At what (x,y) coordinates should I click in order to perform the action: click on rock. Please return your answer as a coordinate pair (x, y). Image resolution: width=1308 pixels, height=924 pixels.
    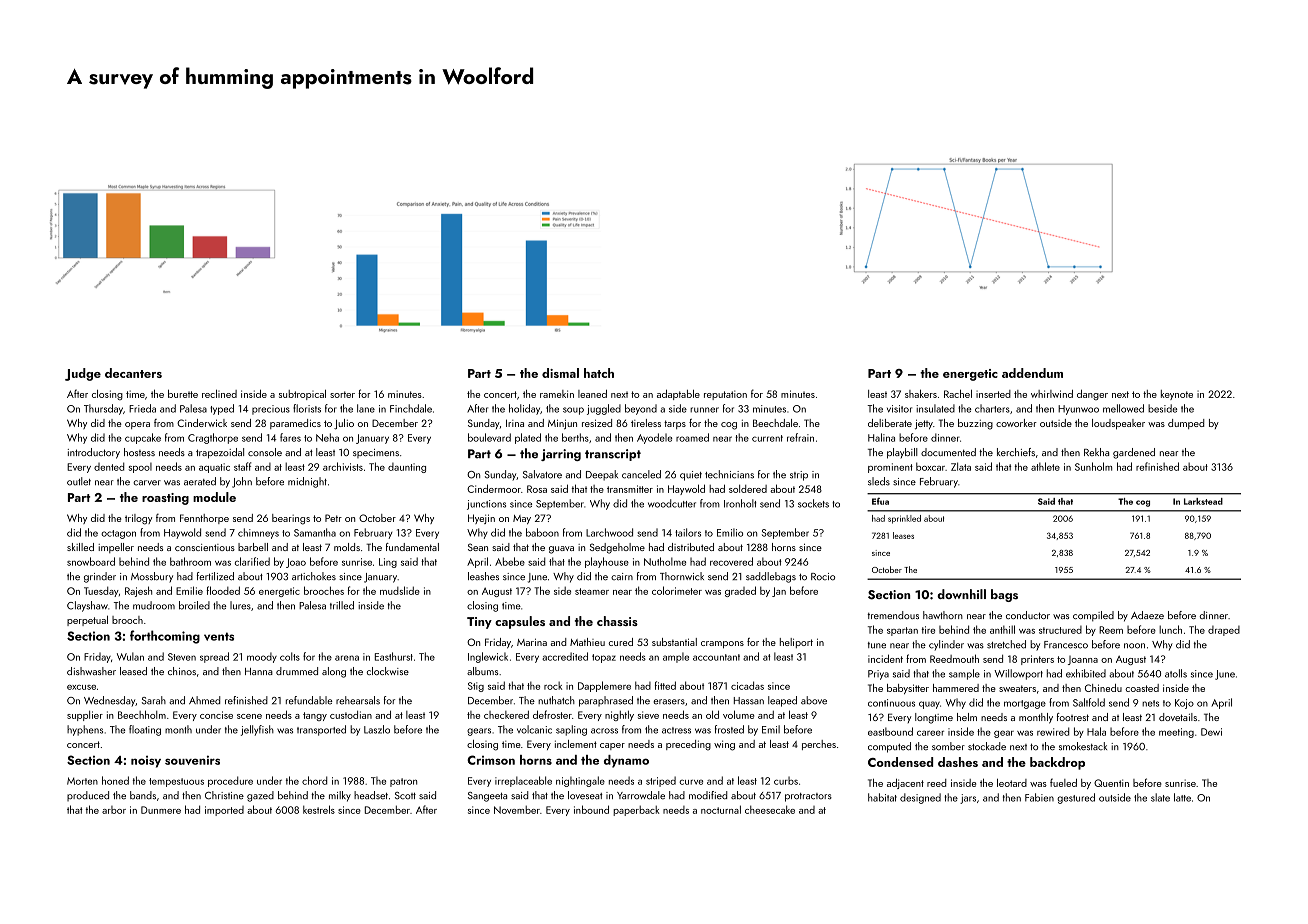
    Looking at the image, I should click on (553, 686).
